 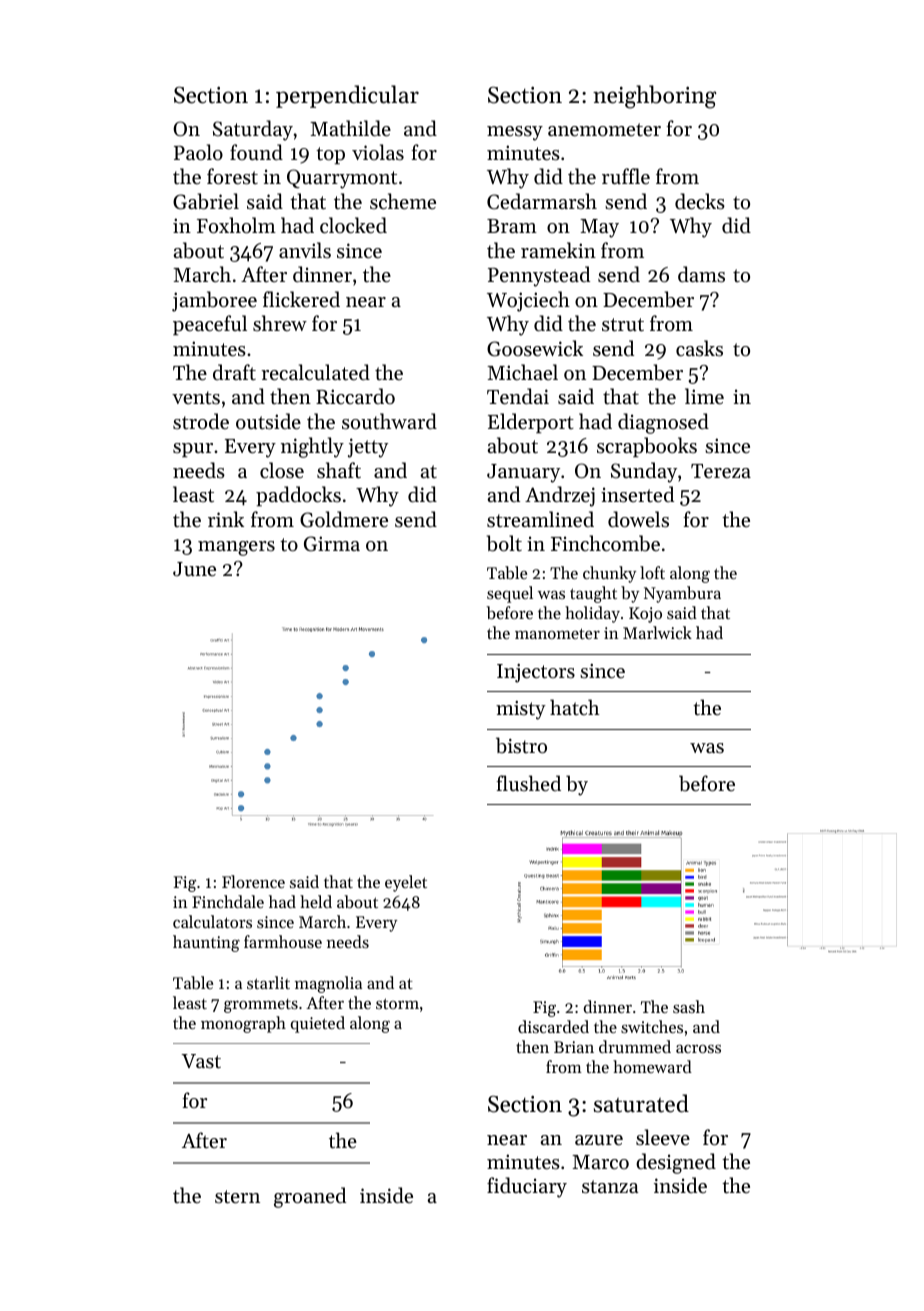 What do you see at coordinates (698, 1049) in the screenshot?
I see `across` at bounding box center [698, 1049].
